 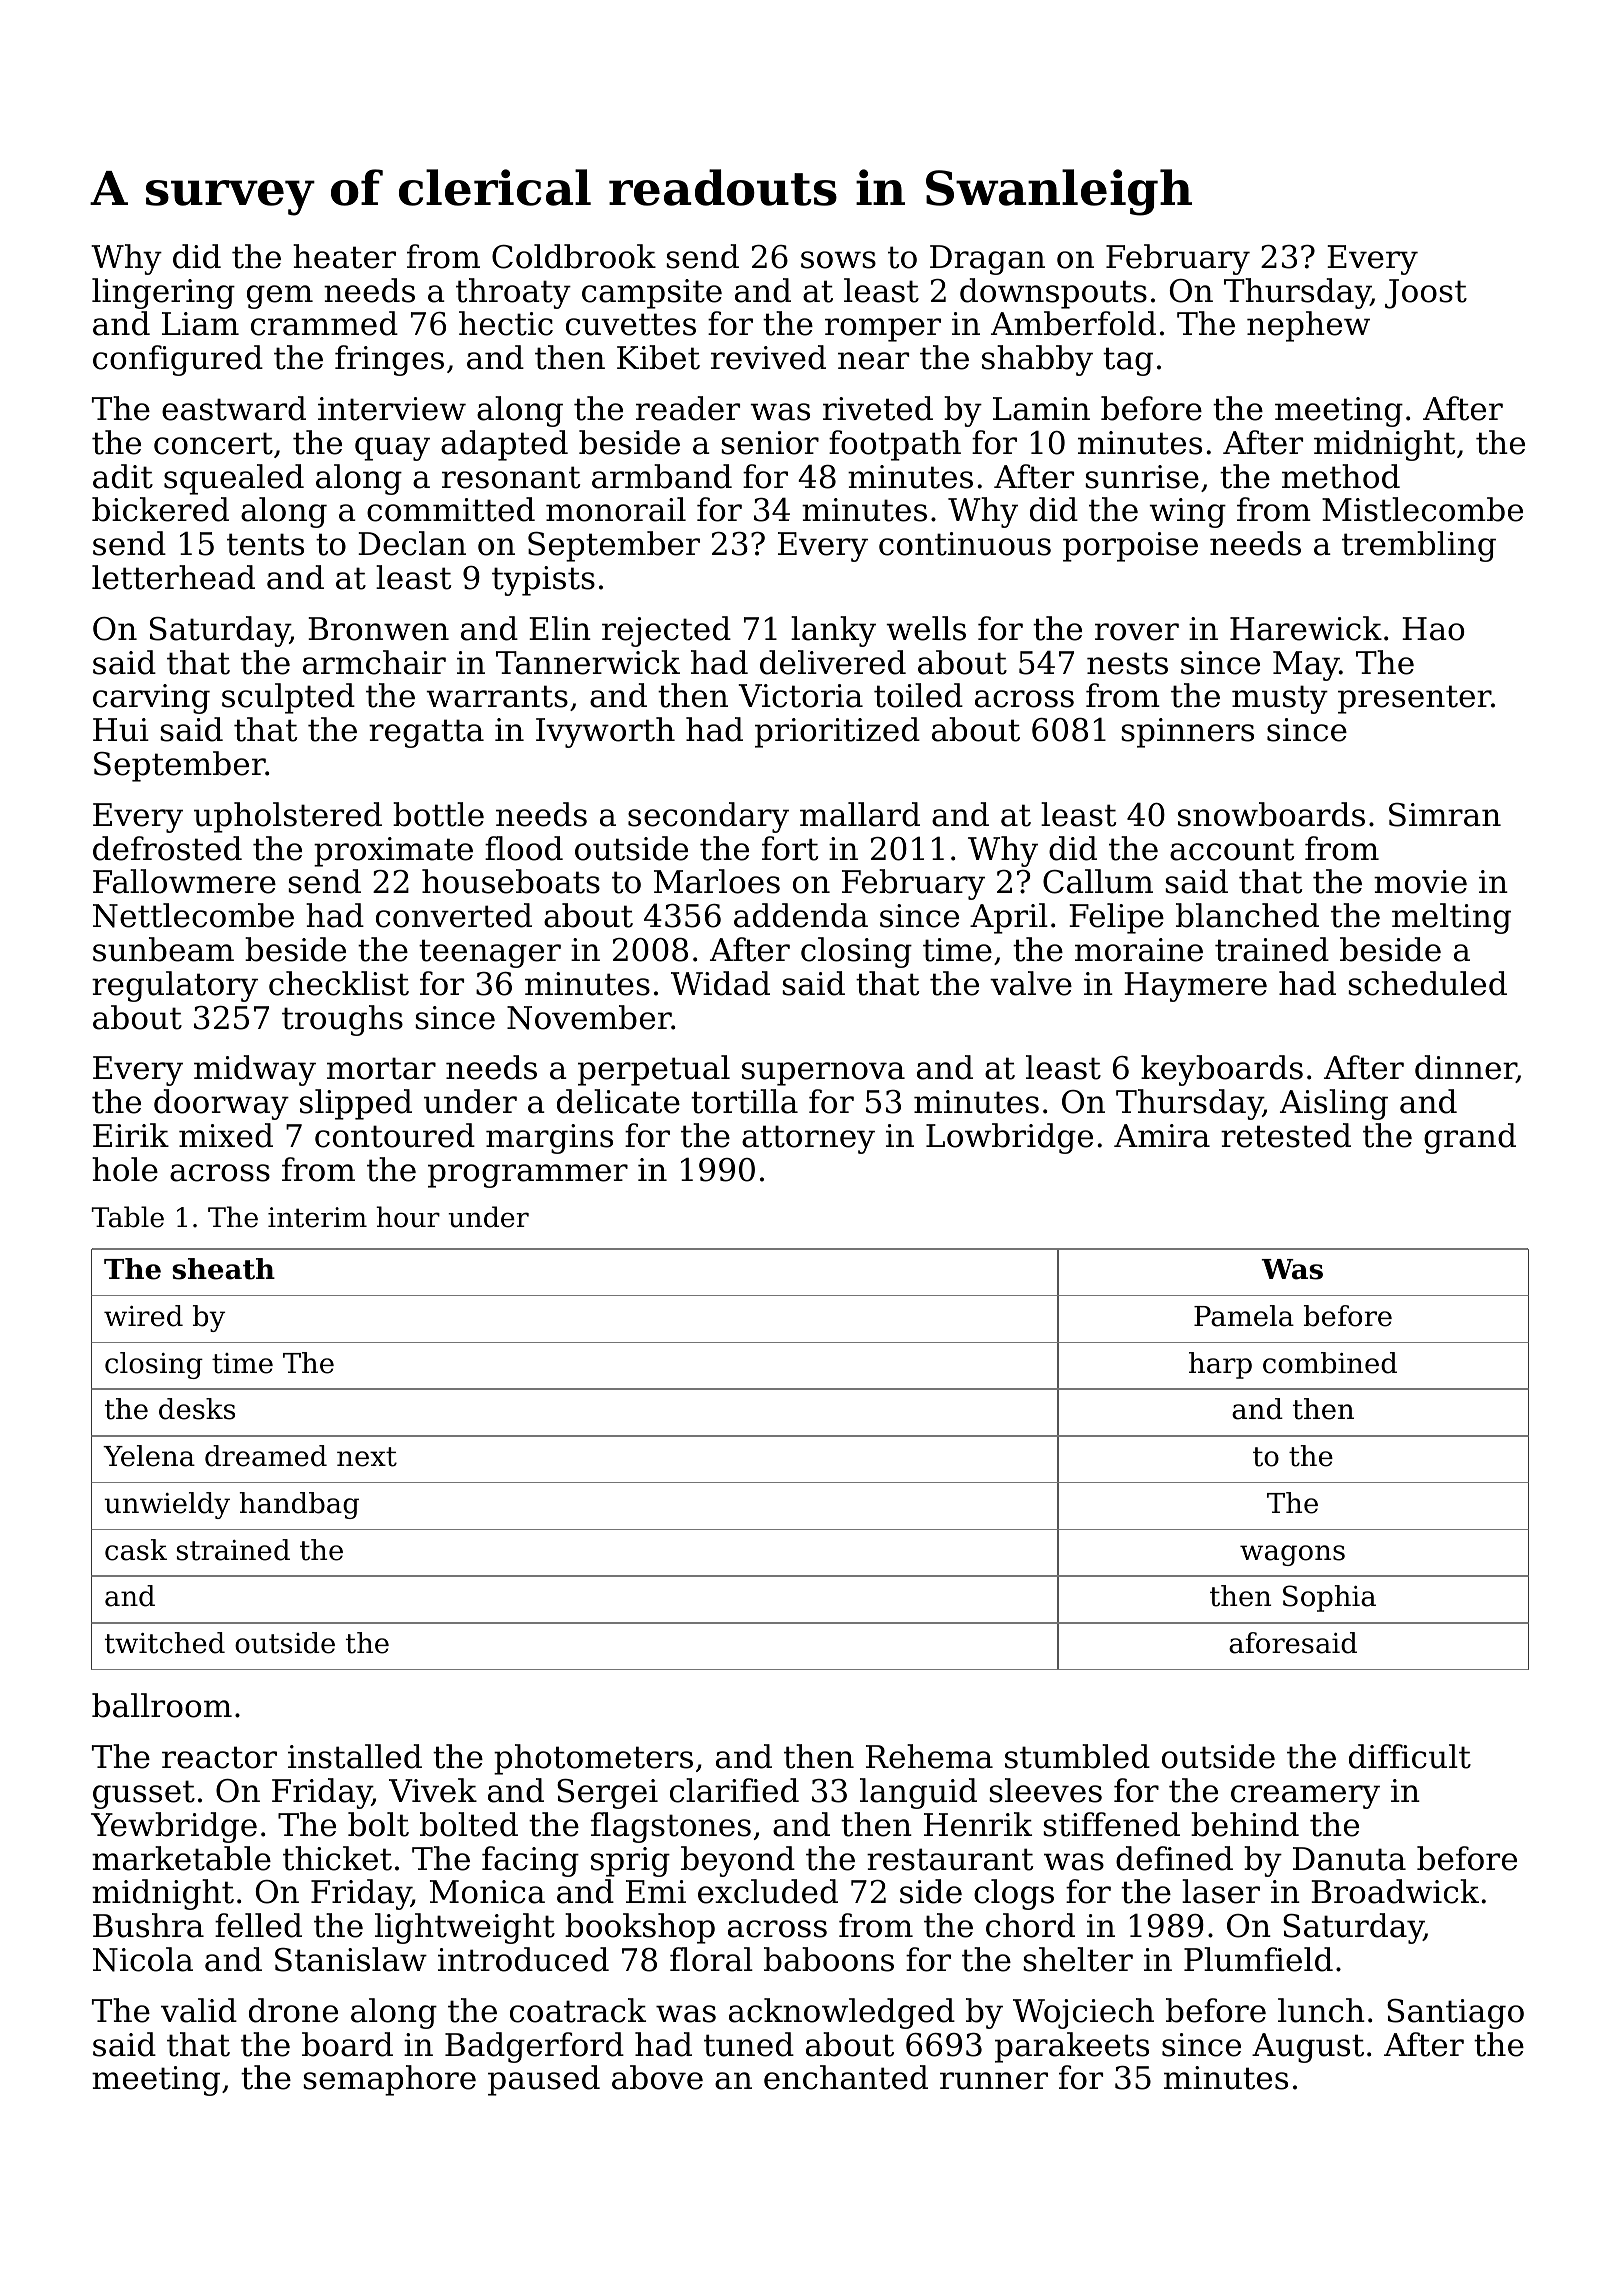 What do you see at coordinates (367, 1457) in the screenshot?
I see `next` at bounding box center [367, 1457].
